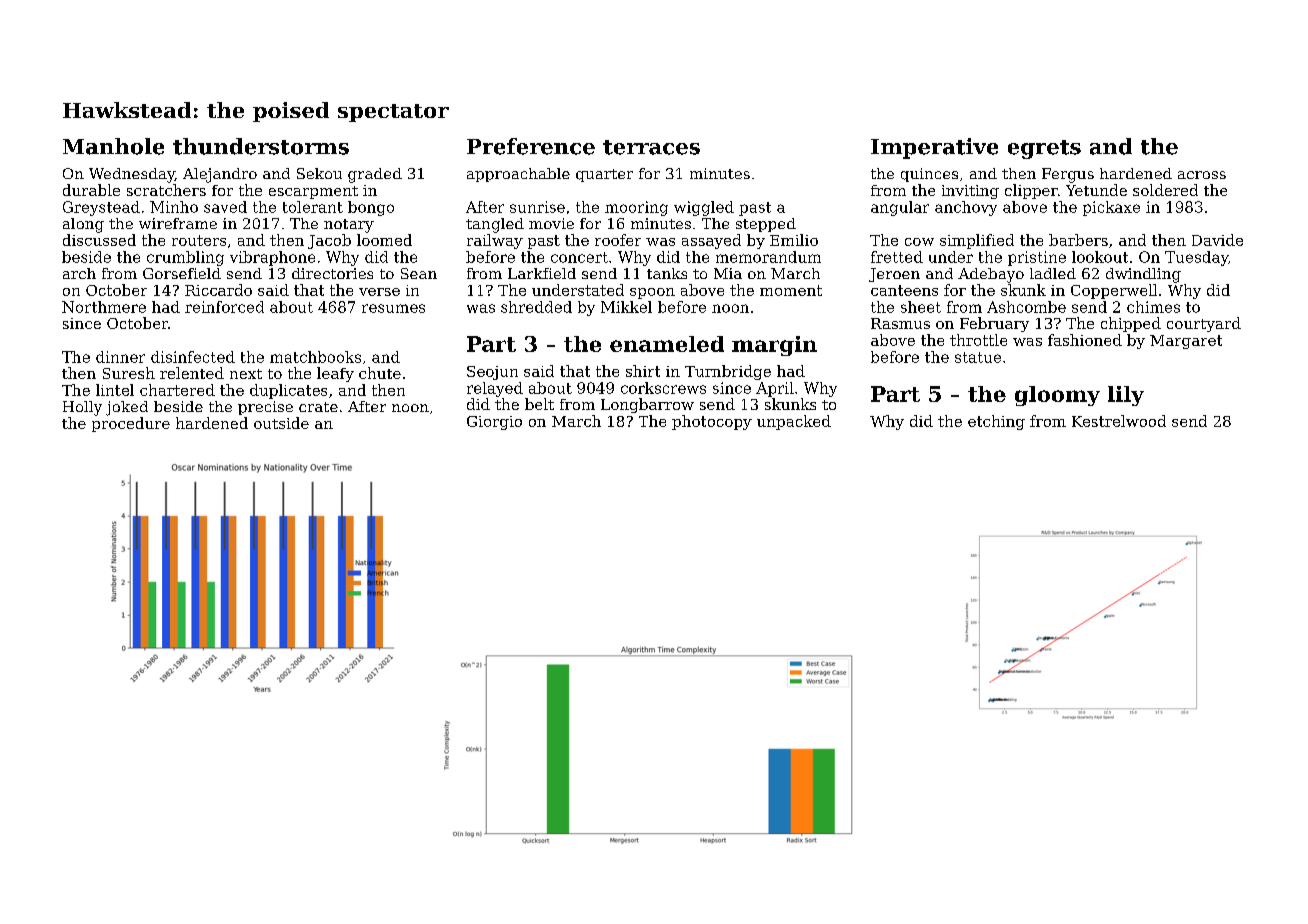 The image size is (1308, 924). What do you see at coordinates (104, 307) in the page?
I see `Northmere` at bounding box center [104, 307].
